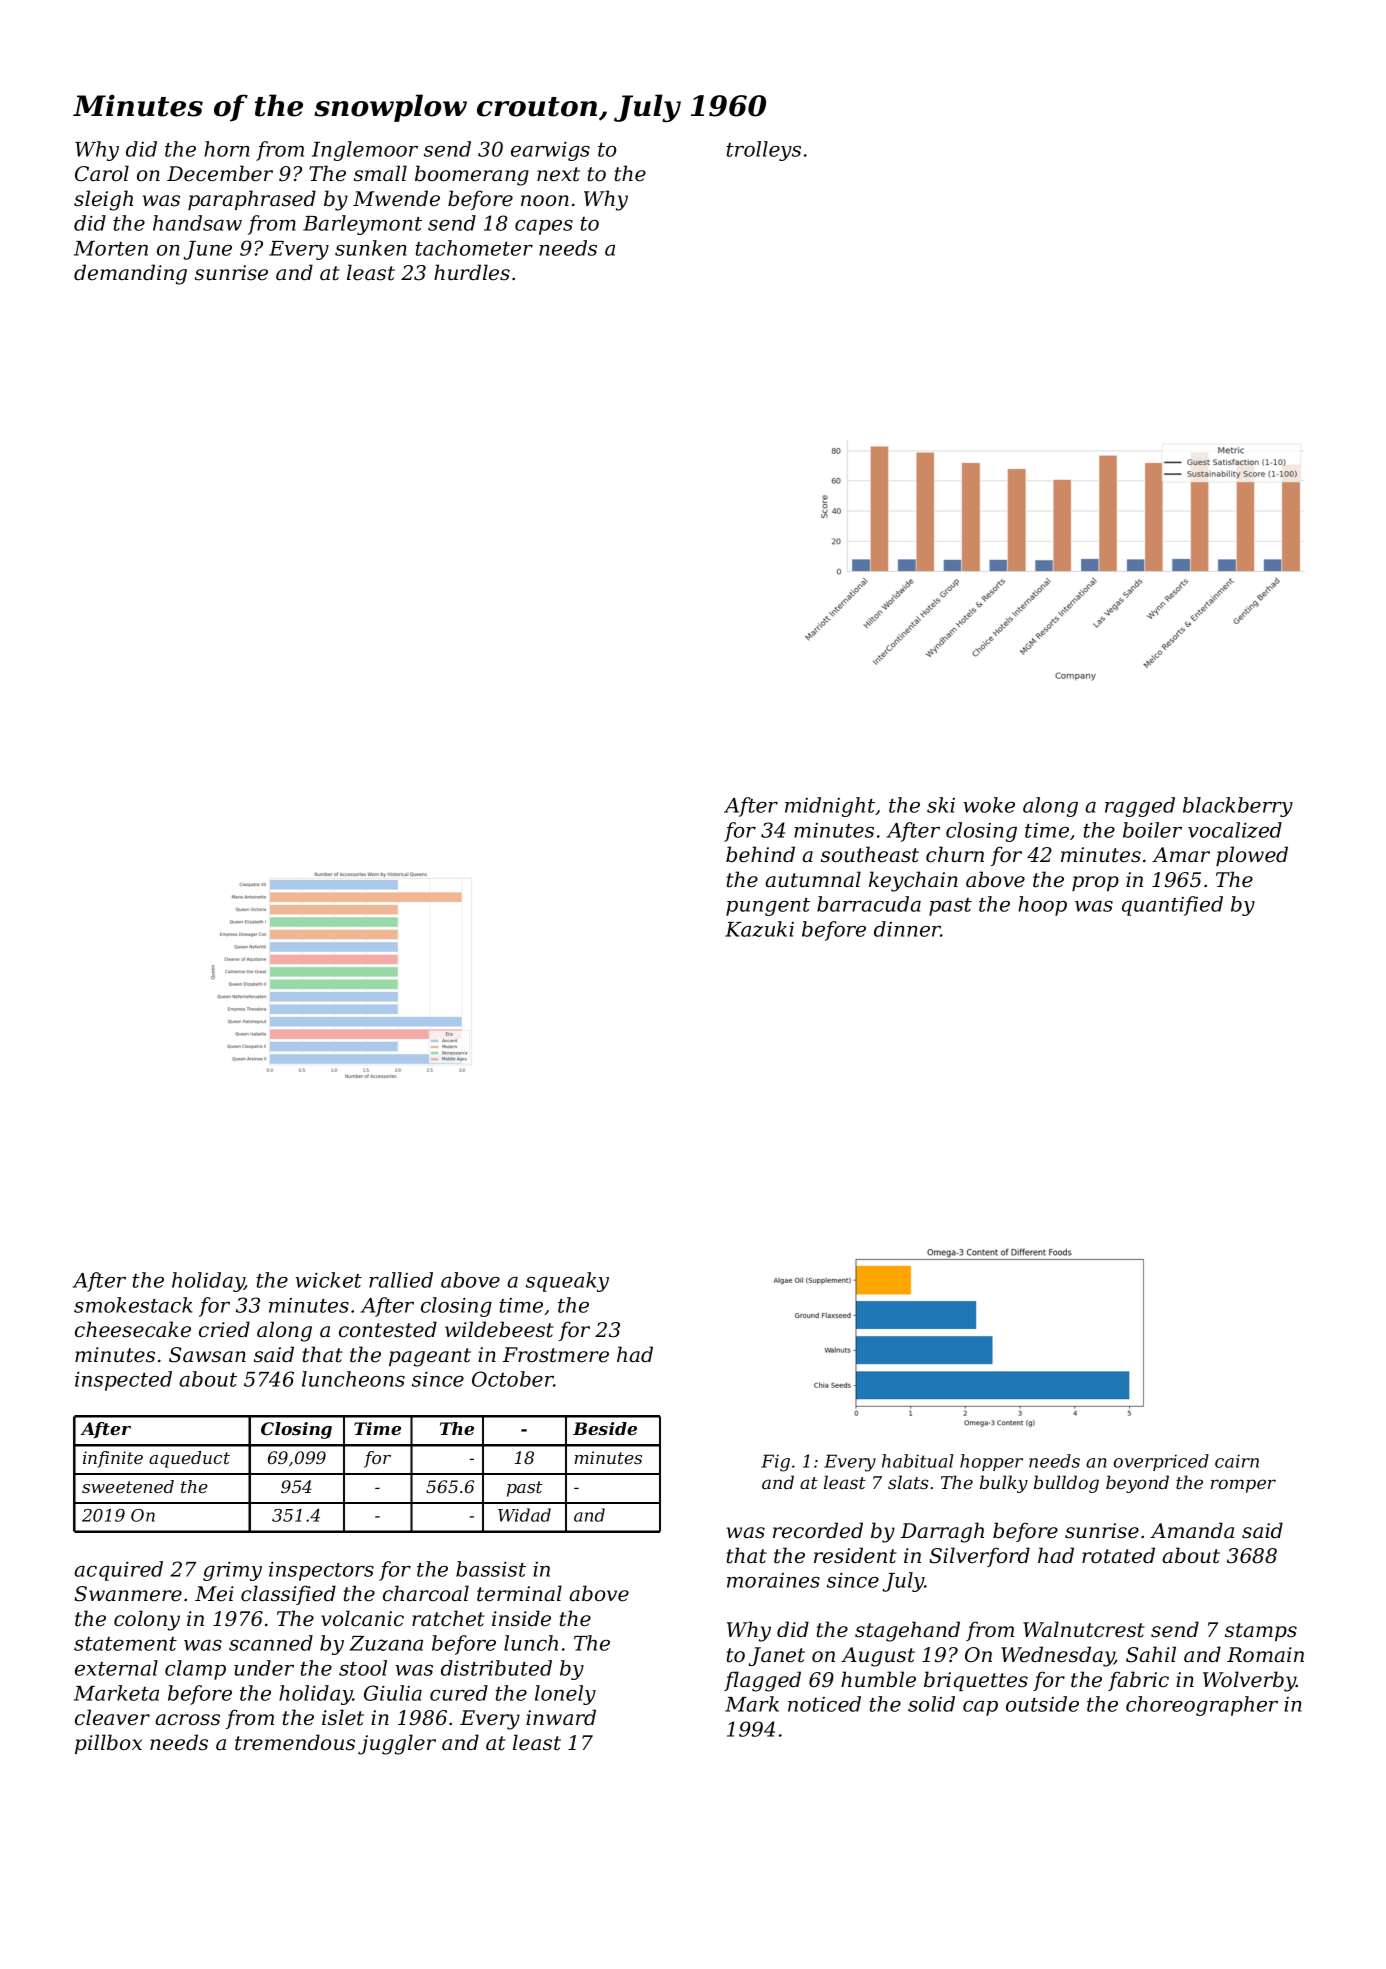 This screenshot has height=1969, width=1386. What do you see at coordinates (567, 1282) in the screenshot?
I see `squeaky` at bounding box center [567, 1282].
